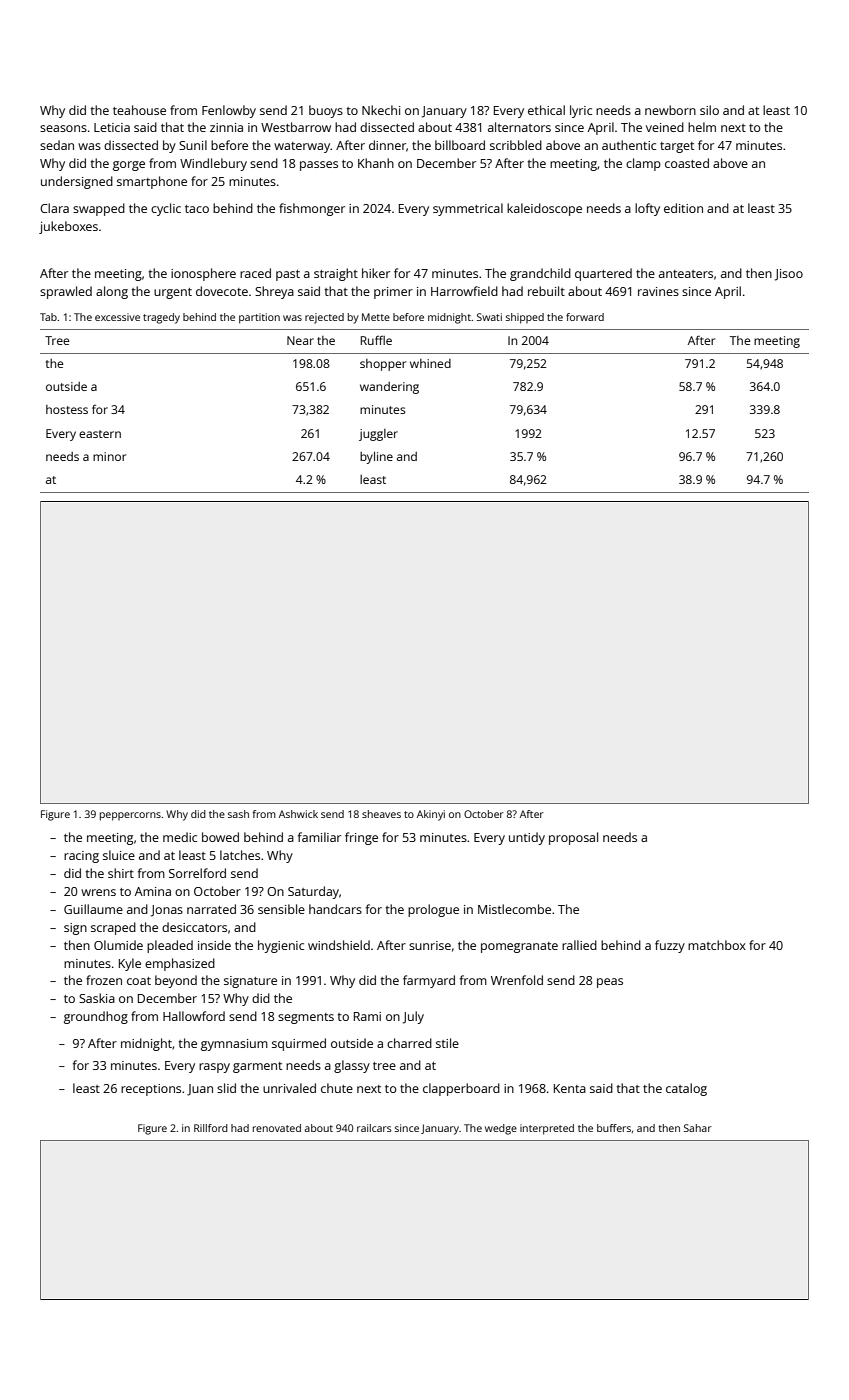 The width and height of the document is (849, 1400). What do you see at coordinates (112, 292) in the document?
I see `along` at bounding box center [112, 292].
